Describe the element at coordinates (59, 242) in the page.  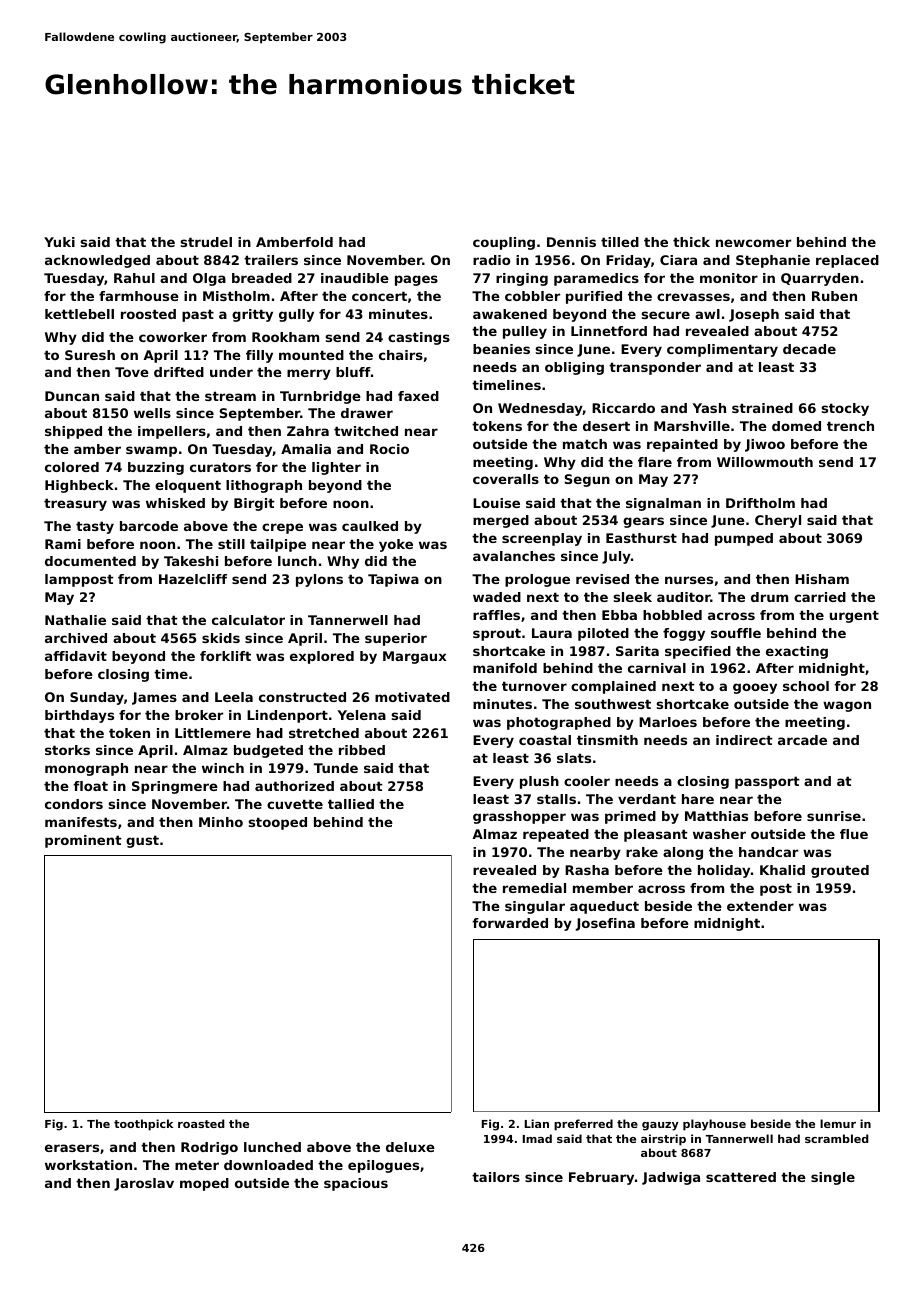
I see `Yuki` at that location.
